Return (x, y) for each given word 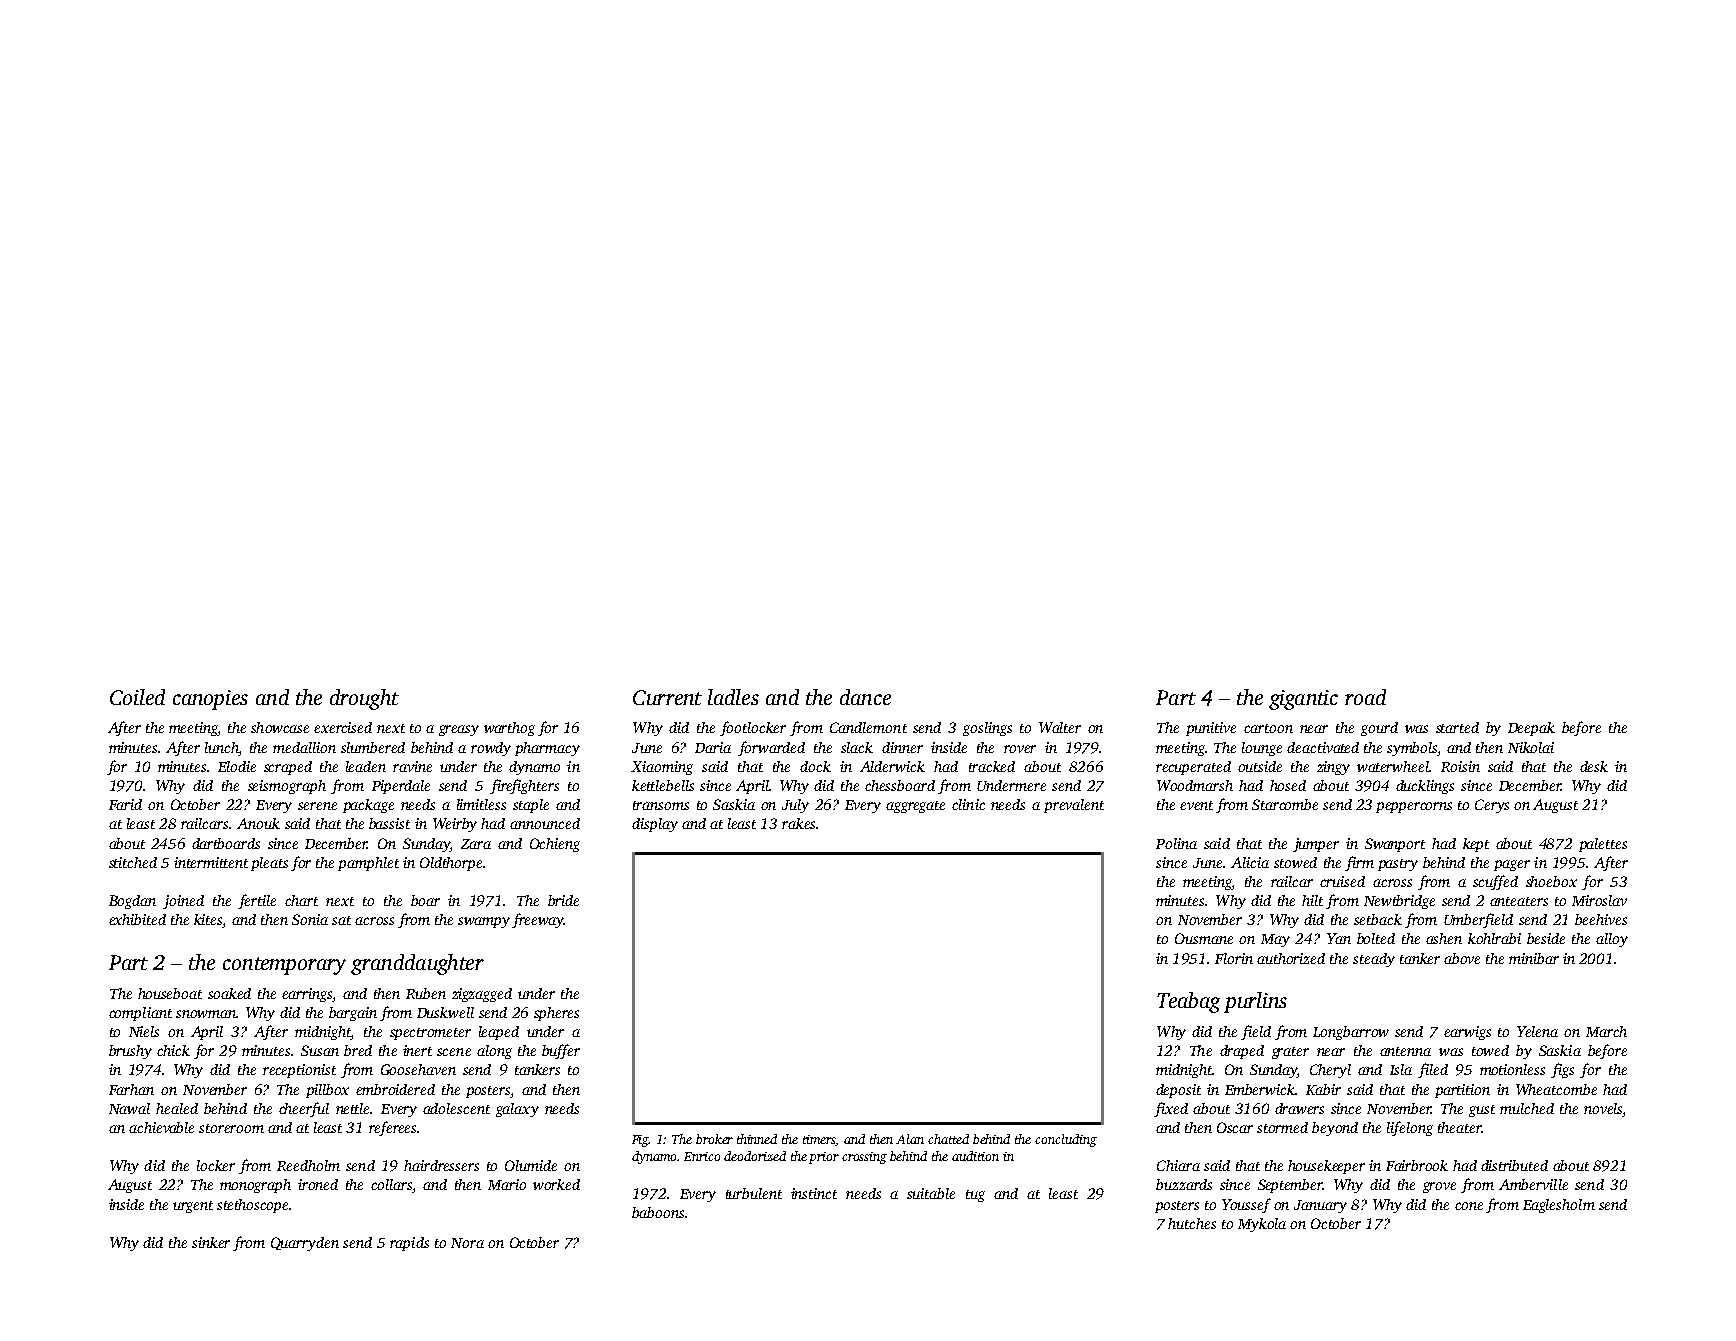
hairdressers (441, 1165)
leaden (366, 766)
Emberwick (1260, 1089)
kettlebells (663, 785)
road (1365, 697)
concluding (1066, 1140)
